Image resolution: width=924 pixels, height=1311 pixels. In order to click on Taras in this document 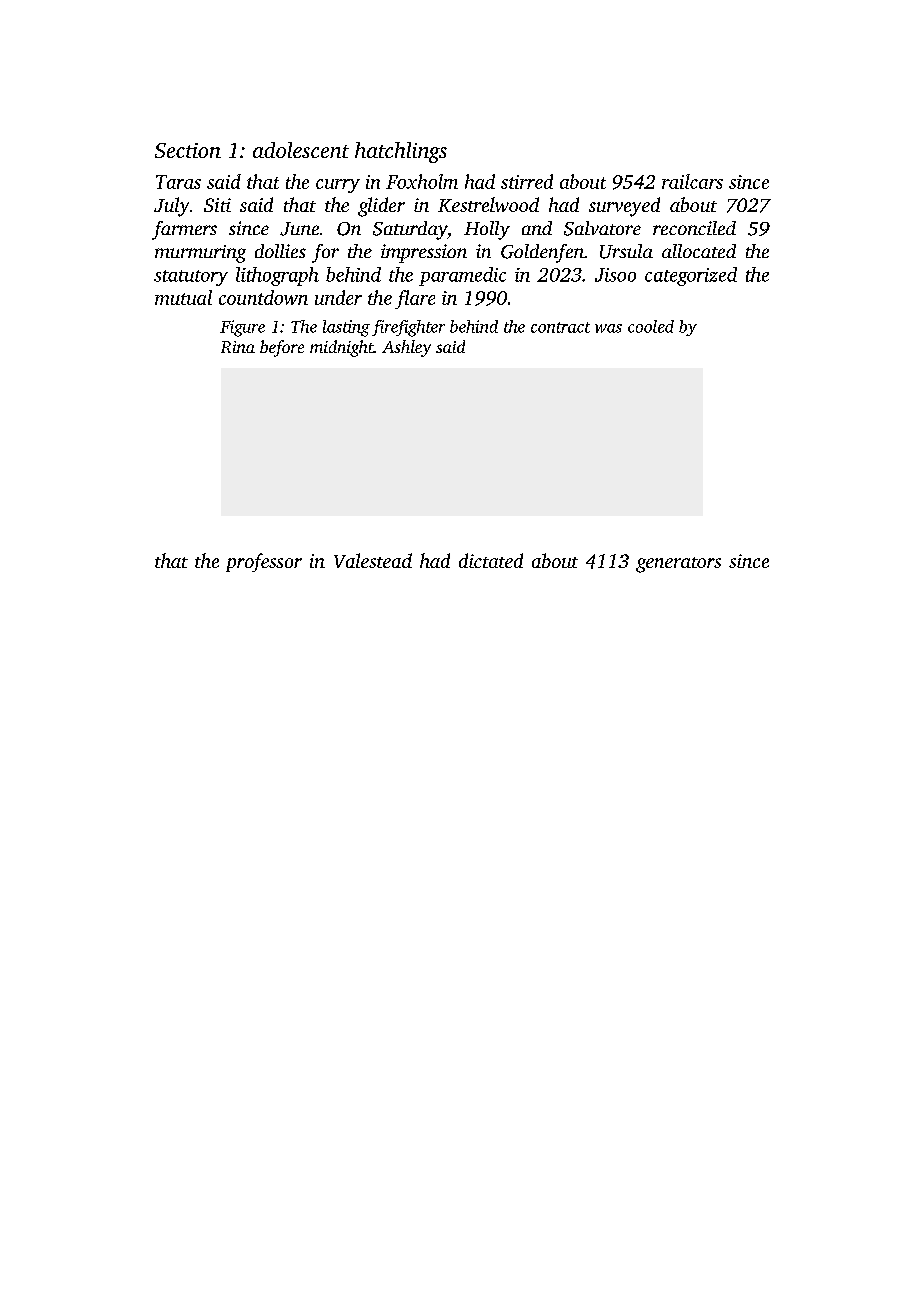, I will do `click(178, 182)`.
